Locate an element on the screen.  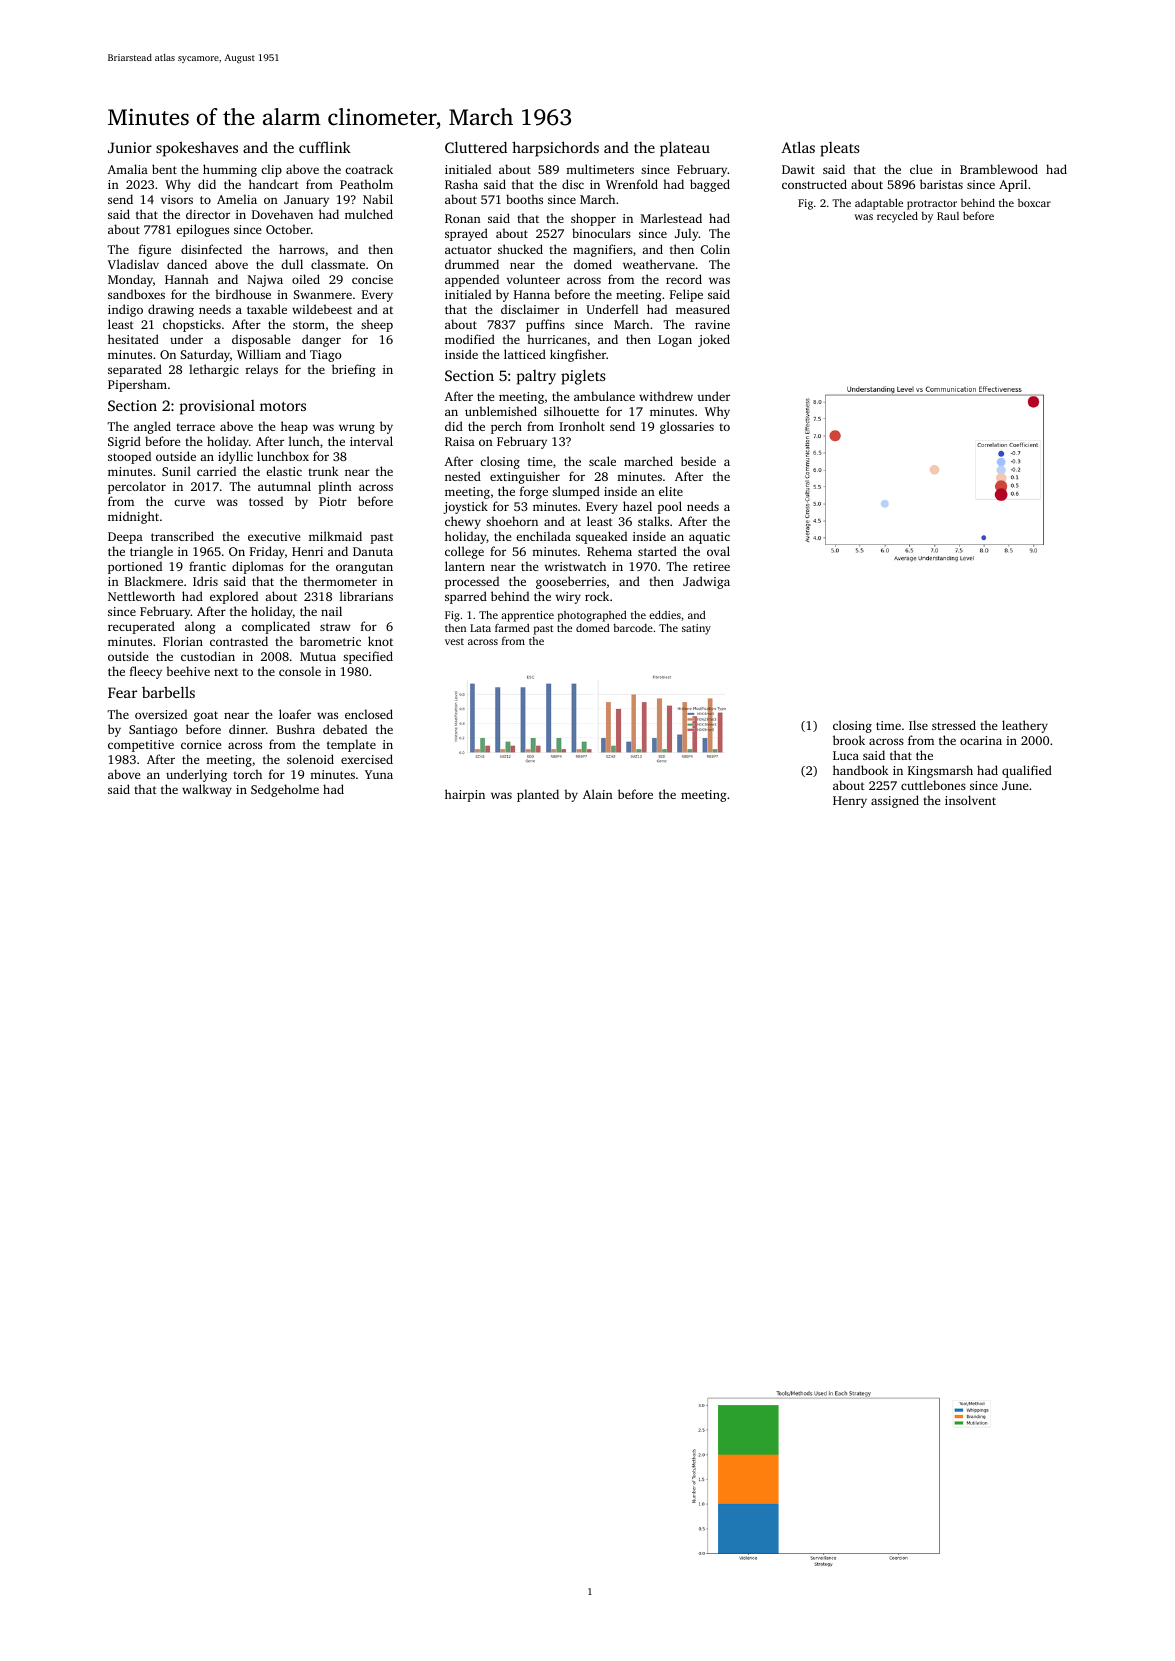
photographed is located at coordinates (592, 616).
